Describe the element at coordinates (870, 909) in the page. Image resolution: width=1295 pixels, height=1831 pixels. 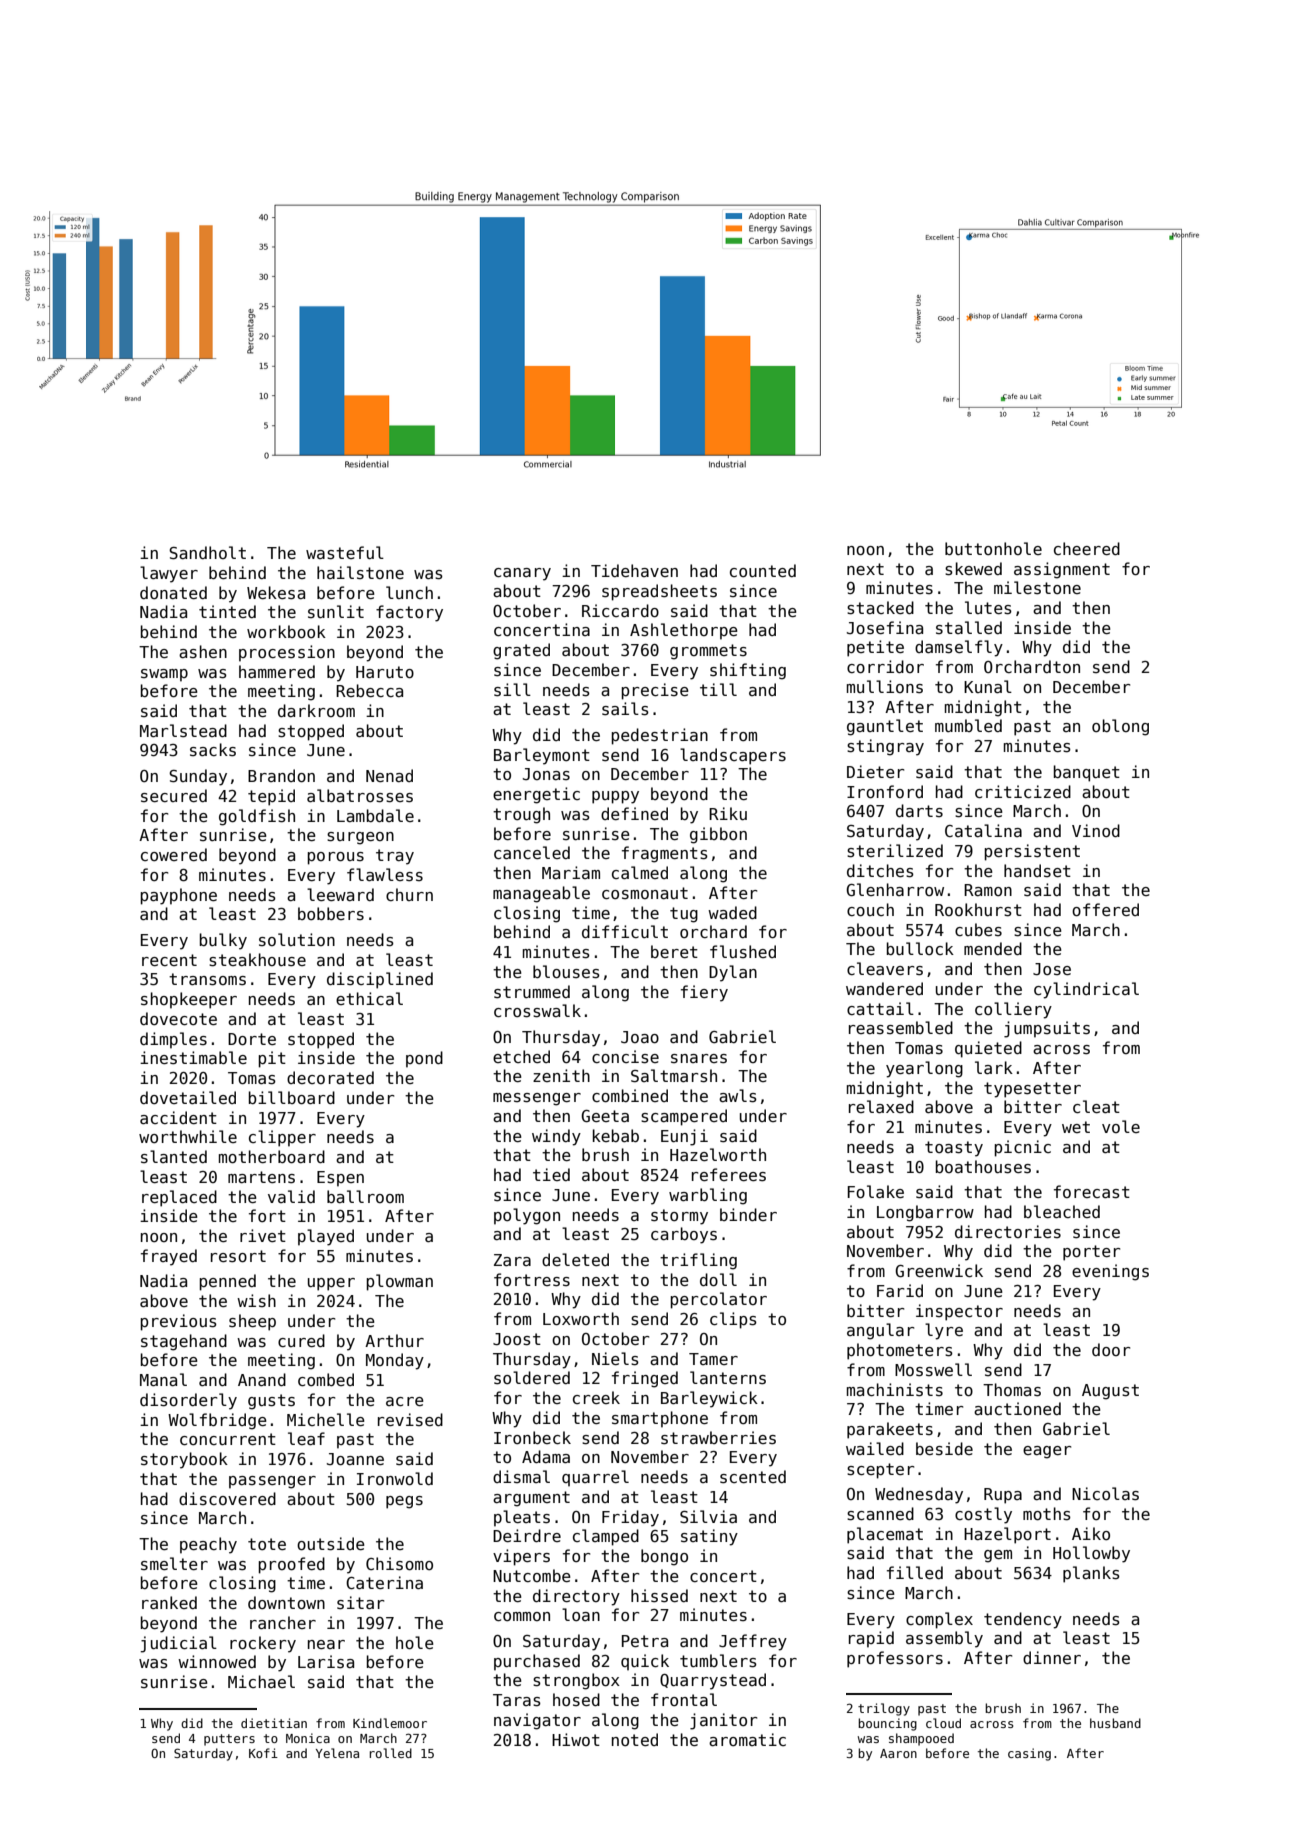
I see `couch` at that location.
